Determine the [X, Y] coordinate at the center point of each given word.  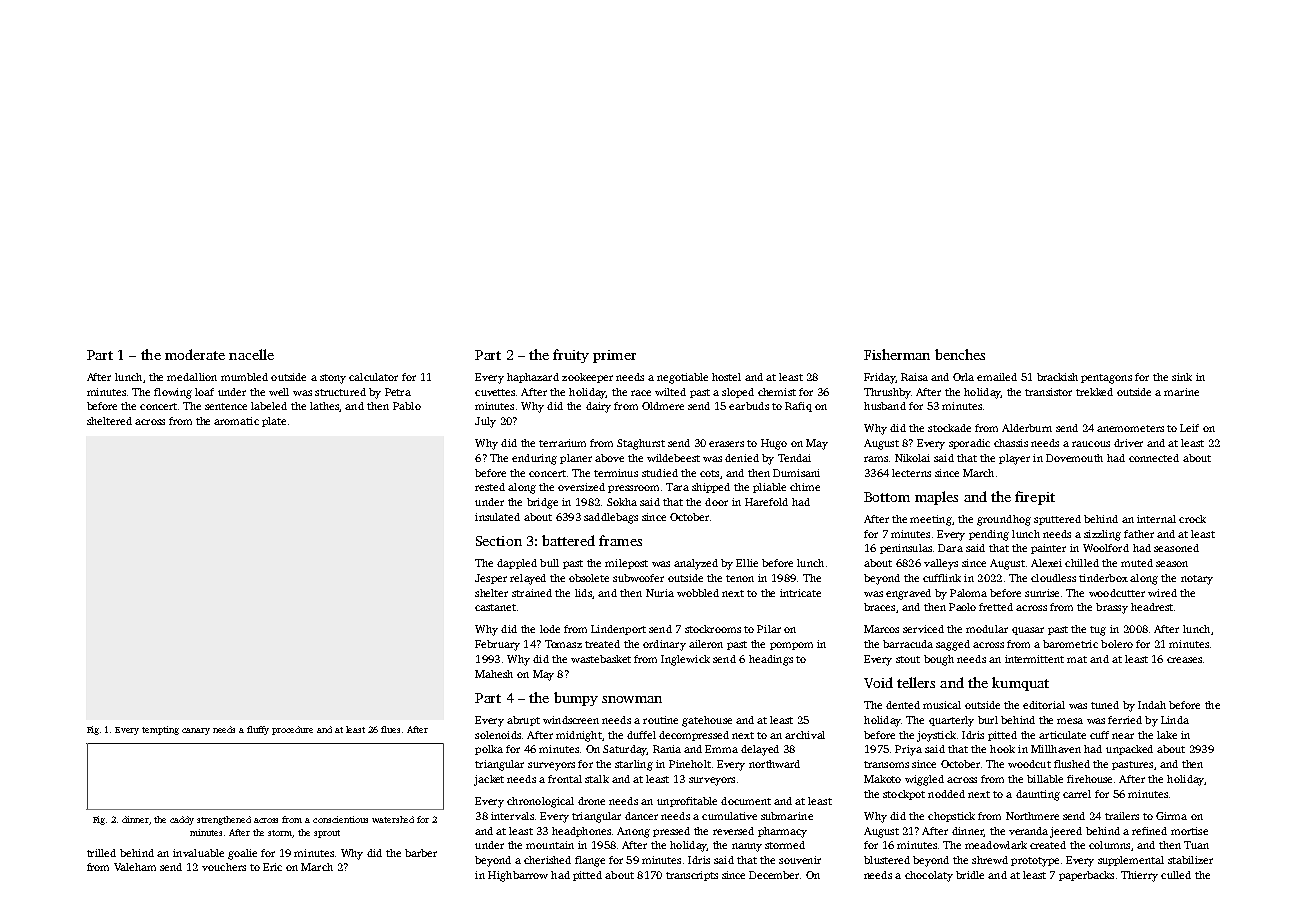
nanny [747, 847]
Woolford [1106, 548]
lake [1167, 735]
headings [771, 660]
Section [499, 541]
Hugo [774, 444]
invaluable [198, 853]
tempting [160, 730]
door [716, 502]
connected [1154, 458]
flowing [173, 393]
